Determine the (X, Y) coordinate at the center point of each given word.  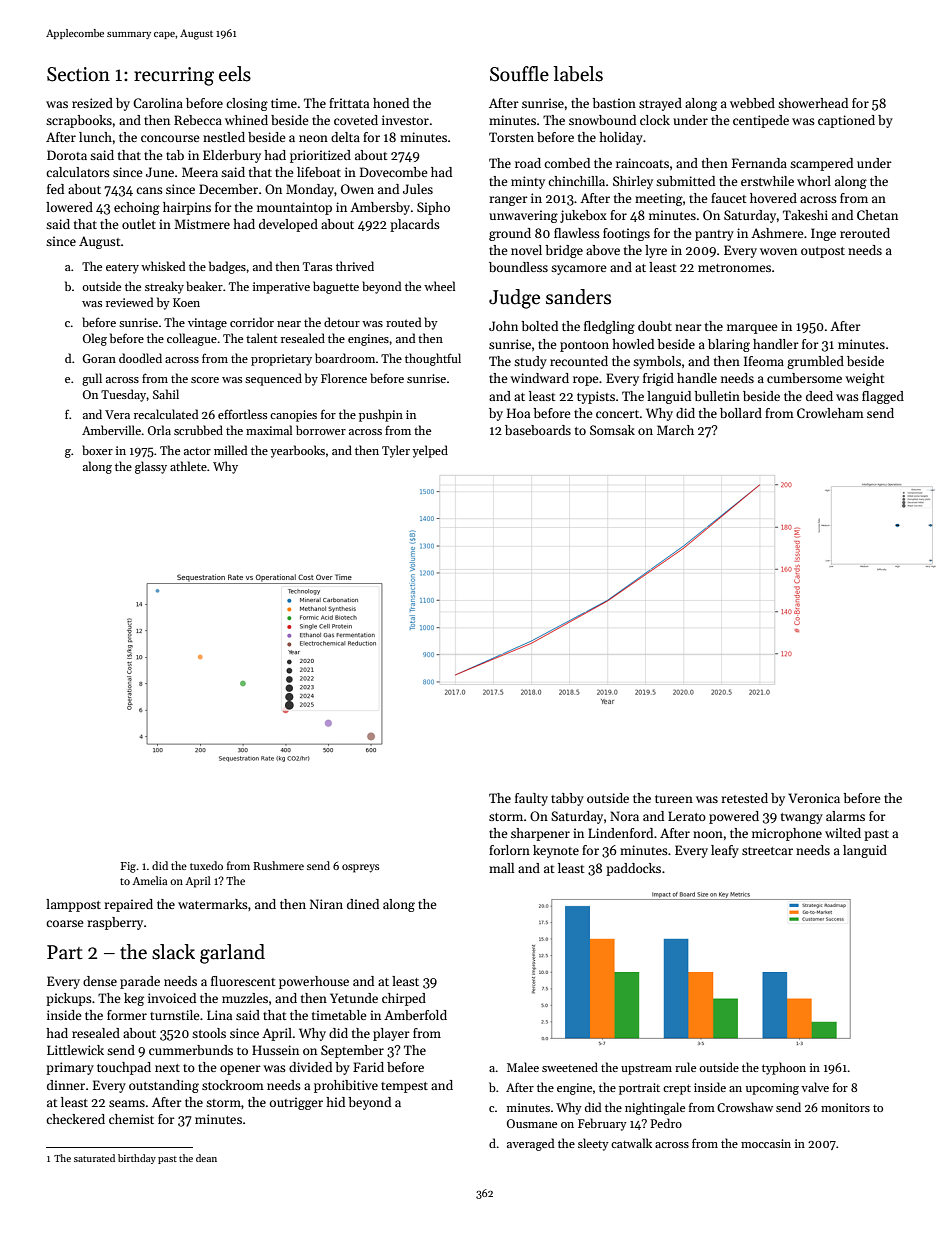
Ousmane (532, 1123)
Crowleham (830, 413)
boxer (97, 450)
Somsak (612, 430)
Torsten (511, 137)
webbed (752, 103)
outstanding (164, 1086)
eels (235, 74)
